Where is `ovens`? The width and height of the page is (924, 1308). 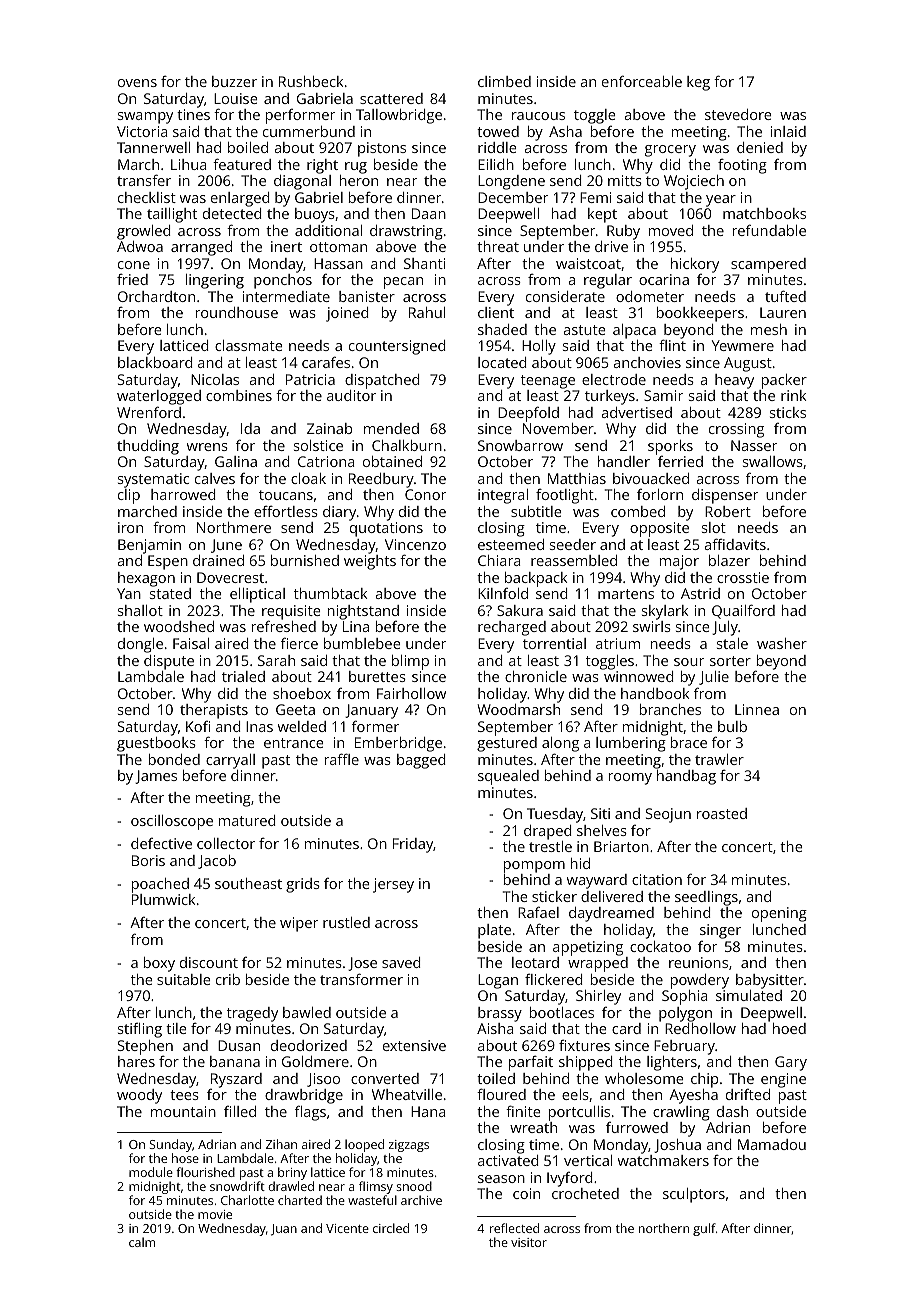 ovens is located at coordinates (137, 83).
